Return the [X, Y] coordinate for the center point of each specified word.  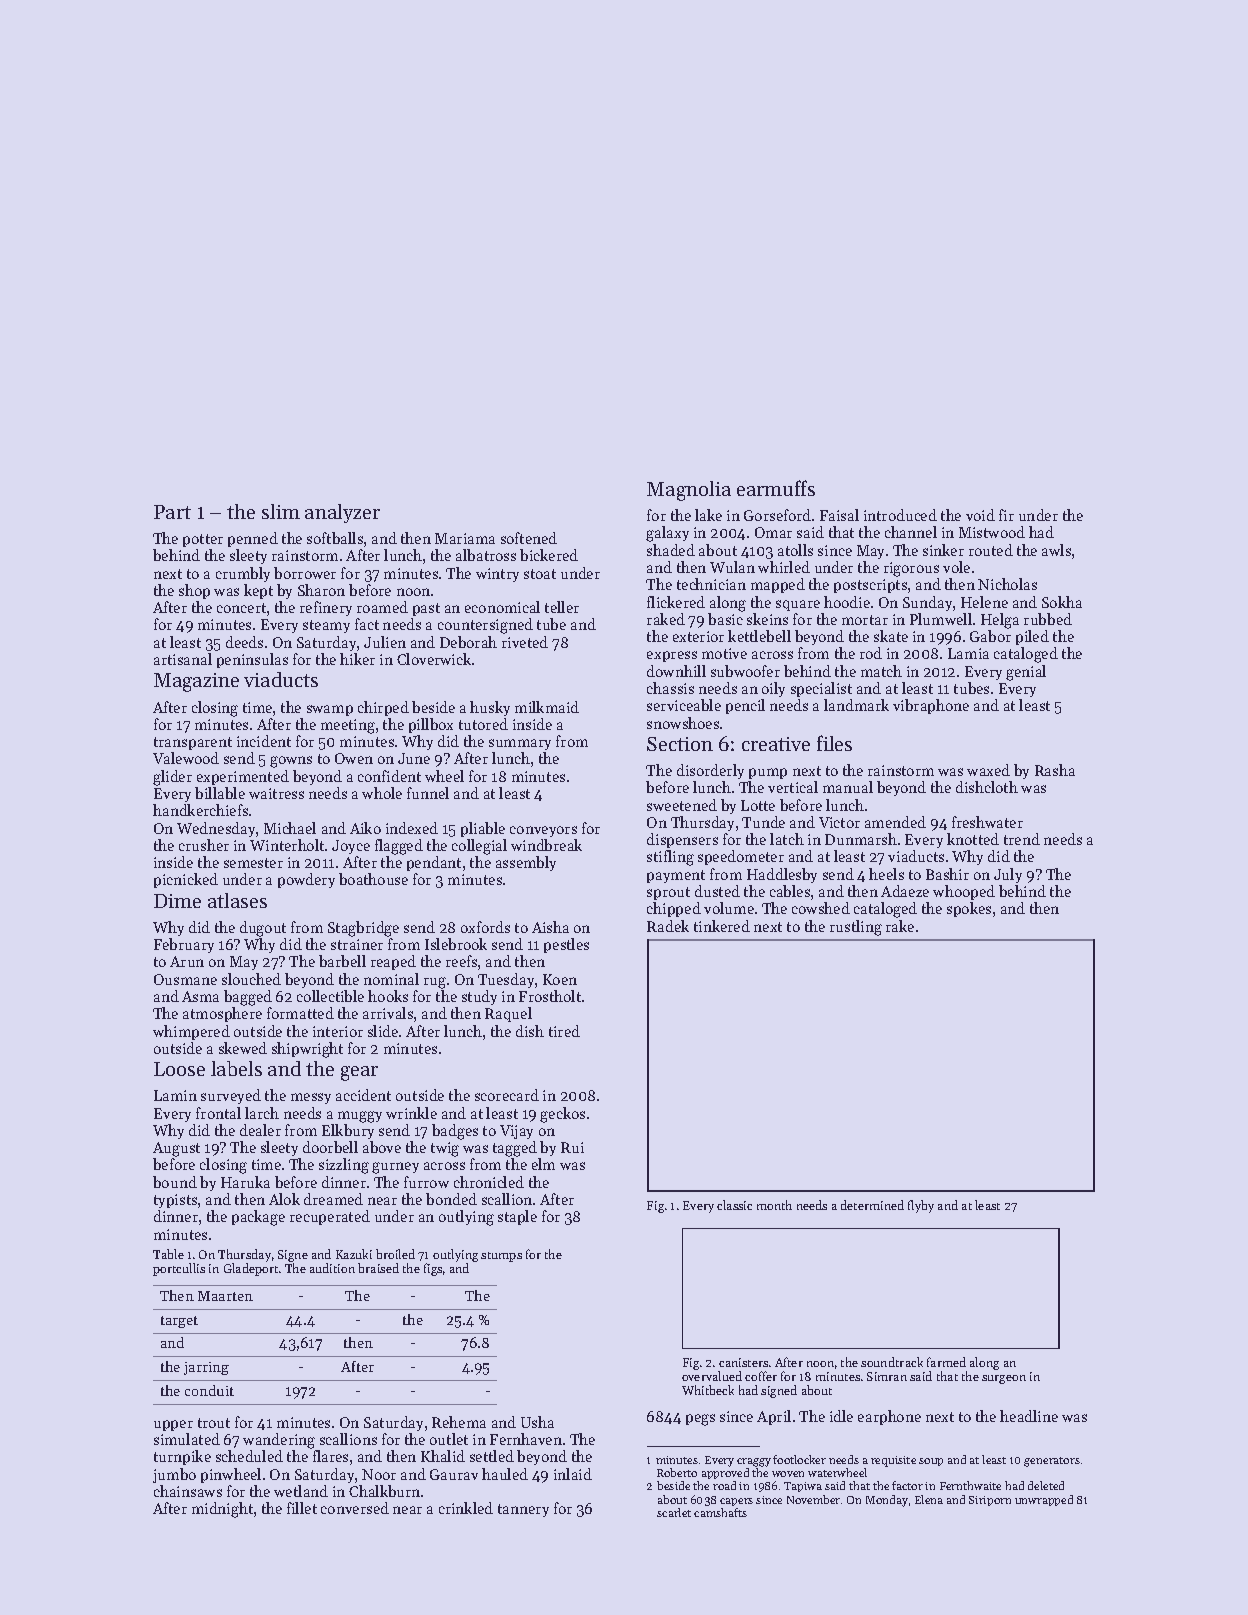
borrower [305, 573]
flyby [921, 1206]
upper [173, 1425]
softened [529, 538]
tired [564, 1031]
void [980, 515]
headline [1029, 1416]
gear [359, 1073]
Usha [537, 1422]
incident [264, 741]
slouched [251, 979]
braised [378, 1268]
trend [1022, 839]
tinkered [722, 926]
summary [520, 744]
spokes [969, 909]
